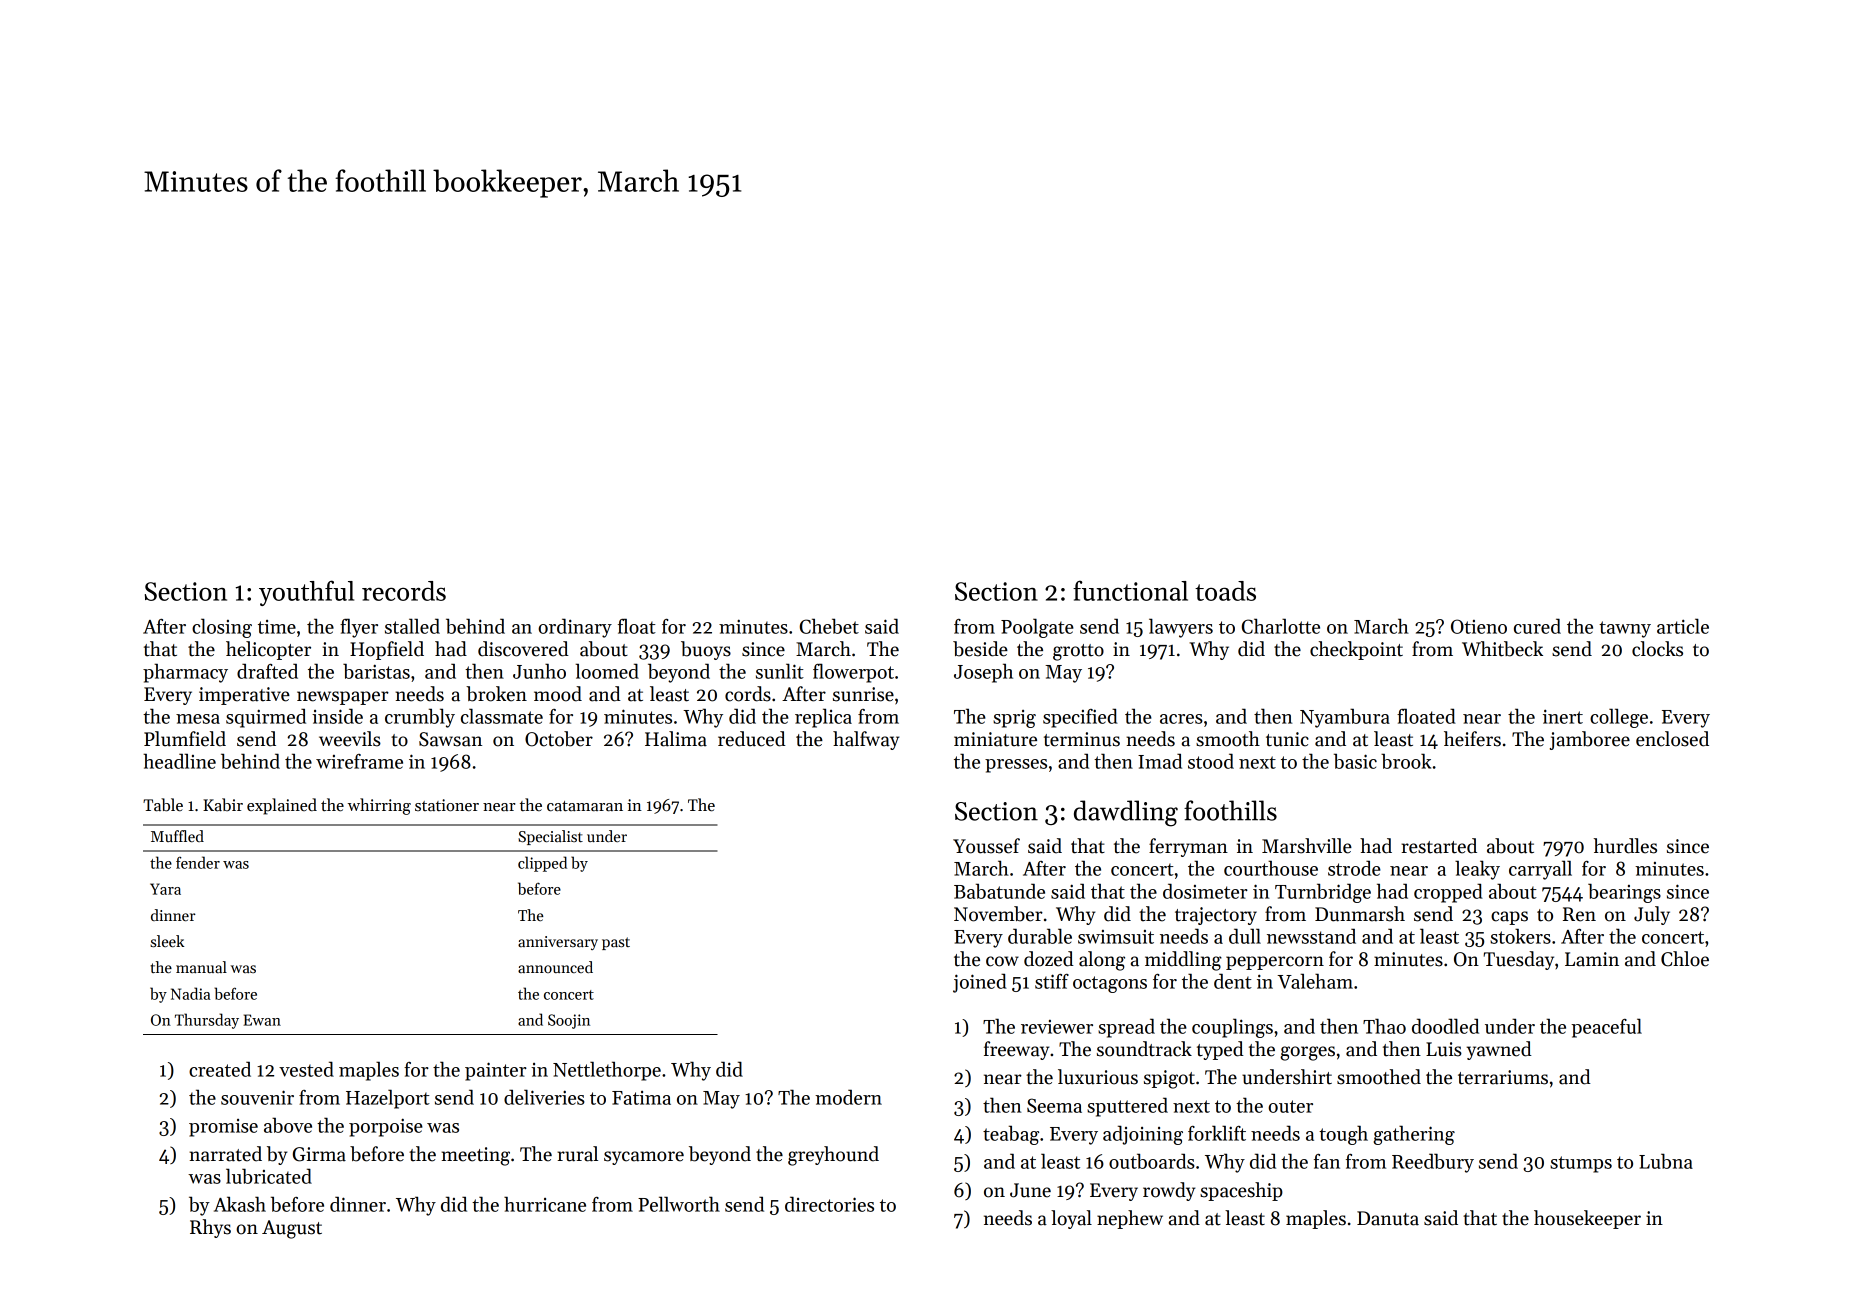 This document has width=1853, height=1310. Describe the element at coordinates (1388, 1218) in the document. I see `Danuta` at that location.
